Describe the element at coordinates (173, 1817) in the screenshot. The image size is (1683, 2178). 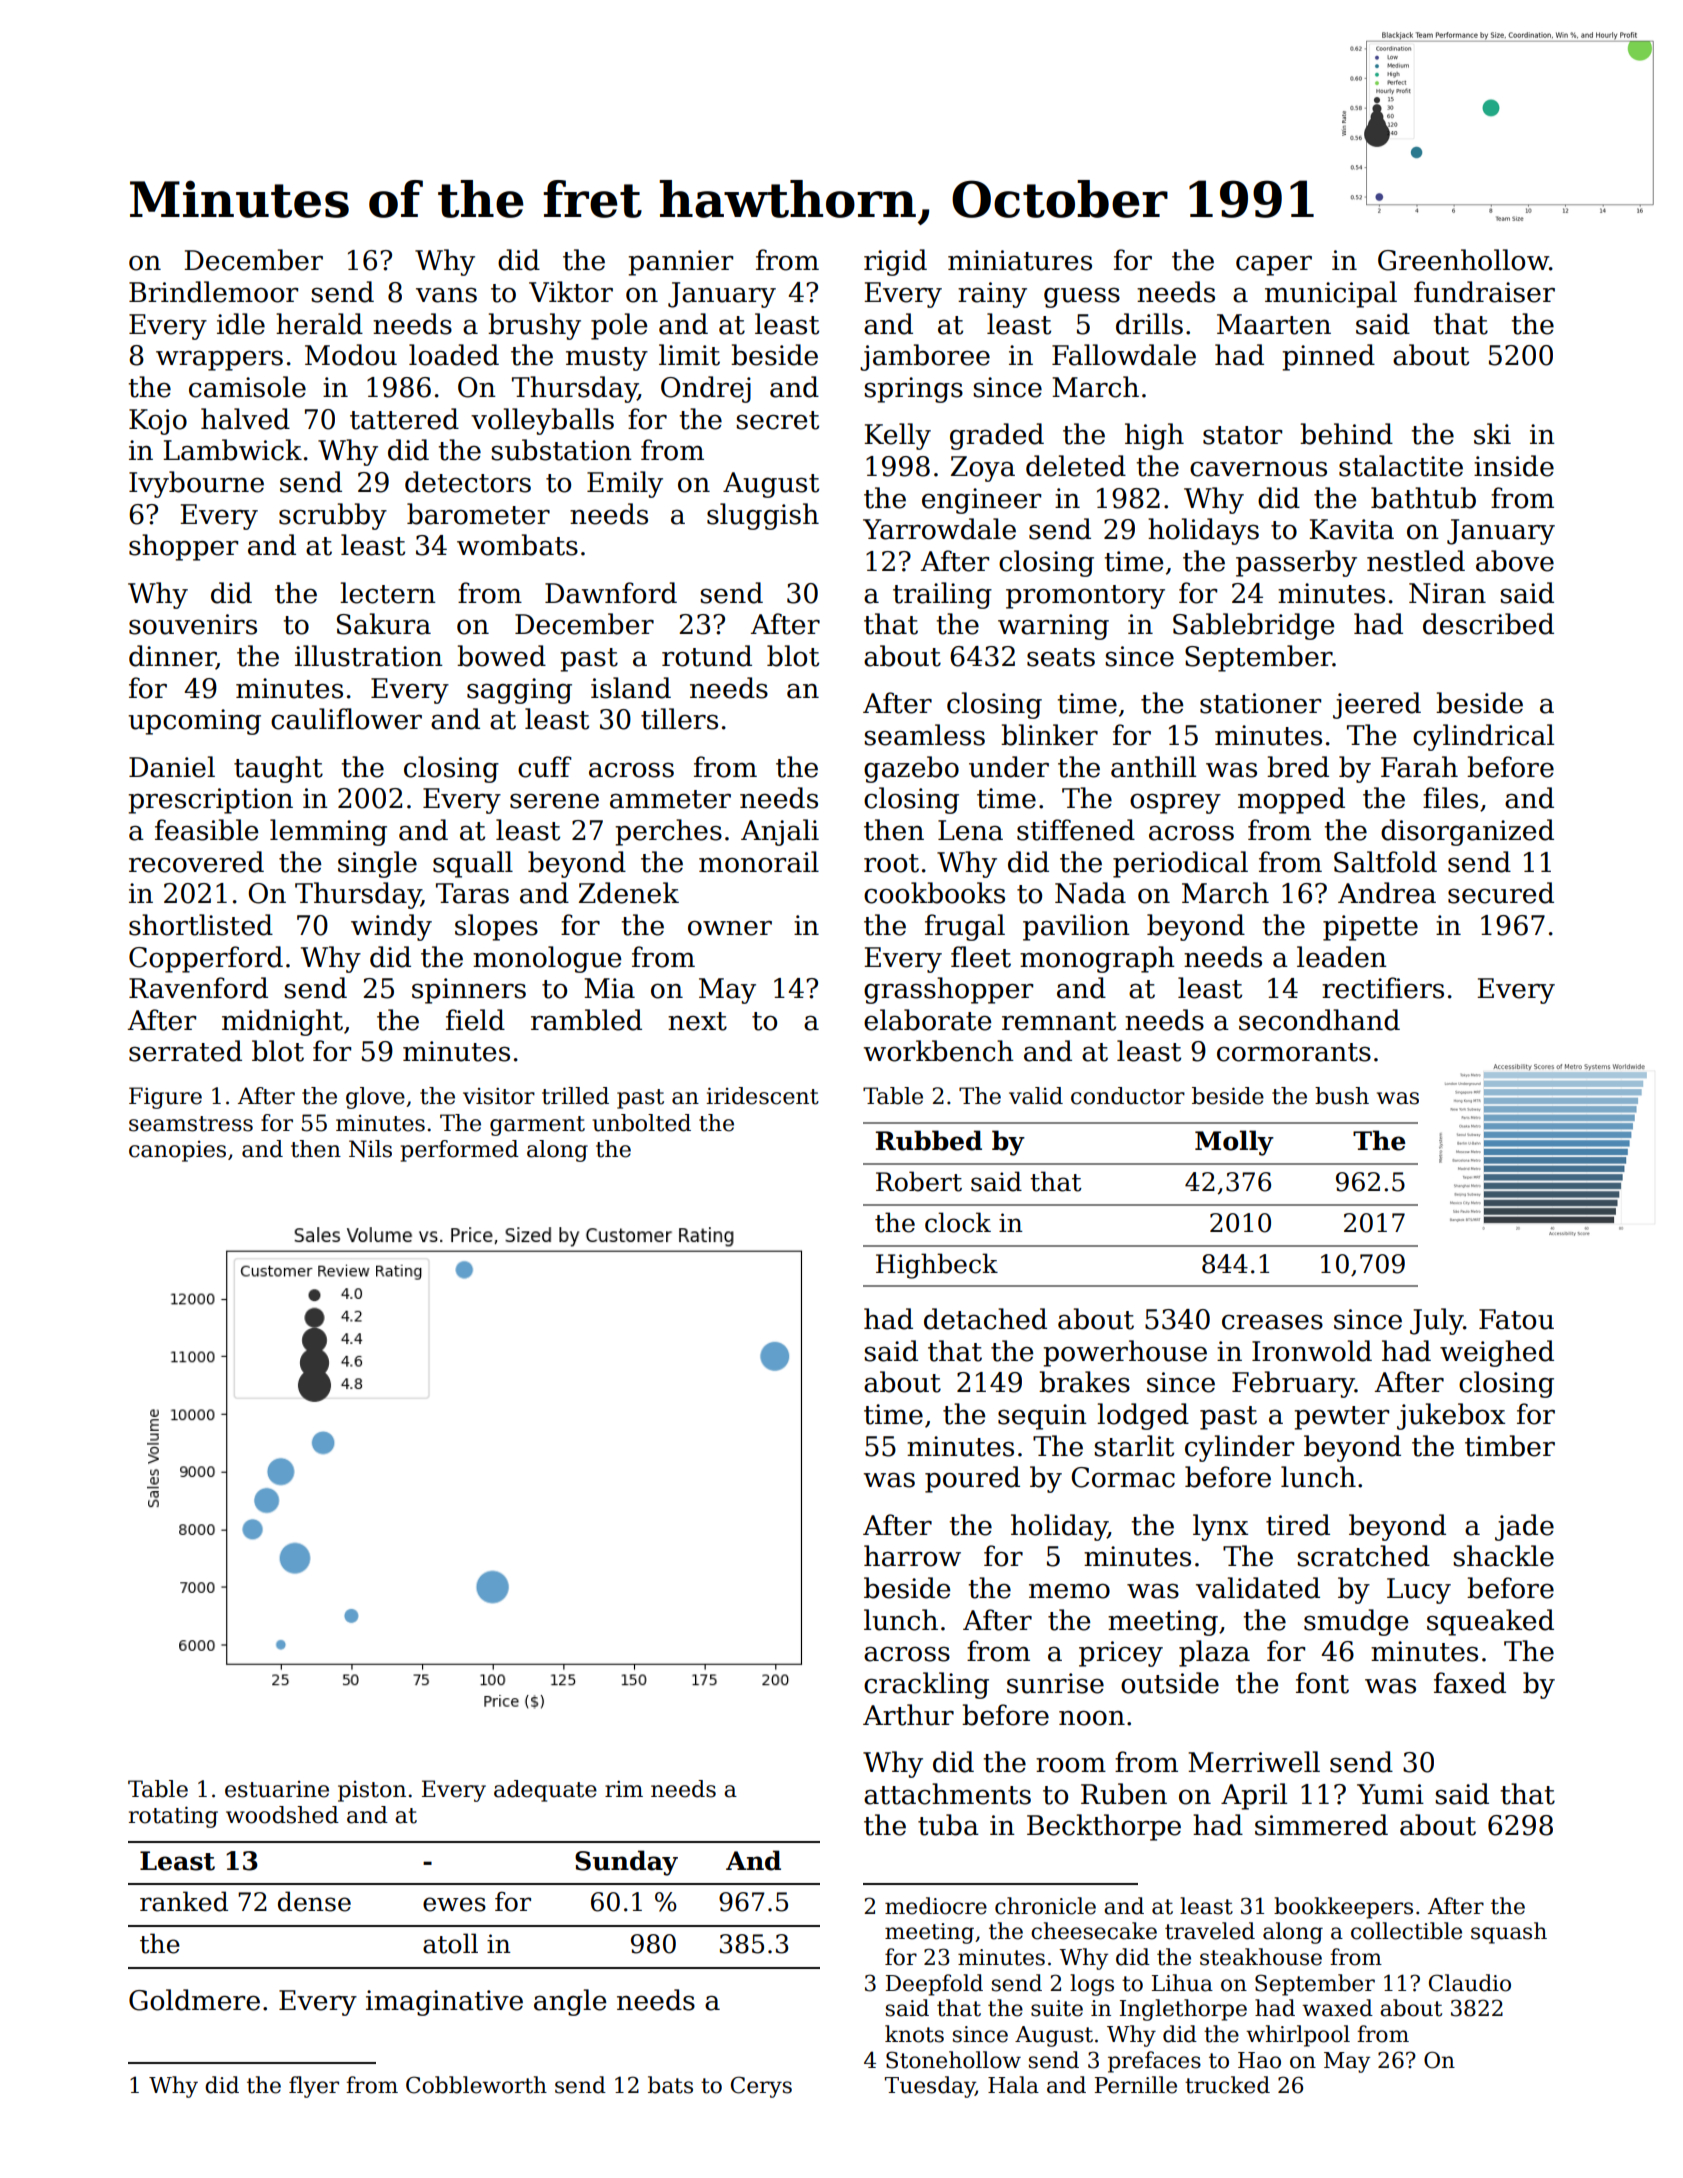
I see `rotating` at that location.
